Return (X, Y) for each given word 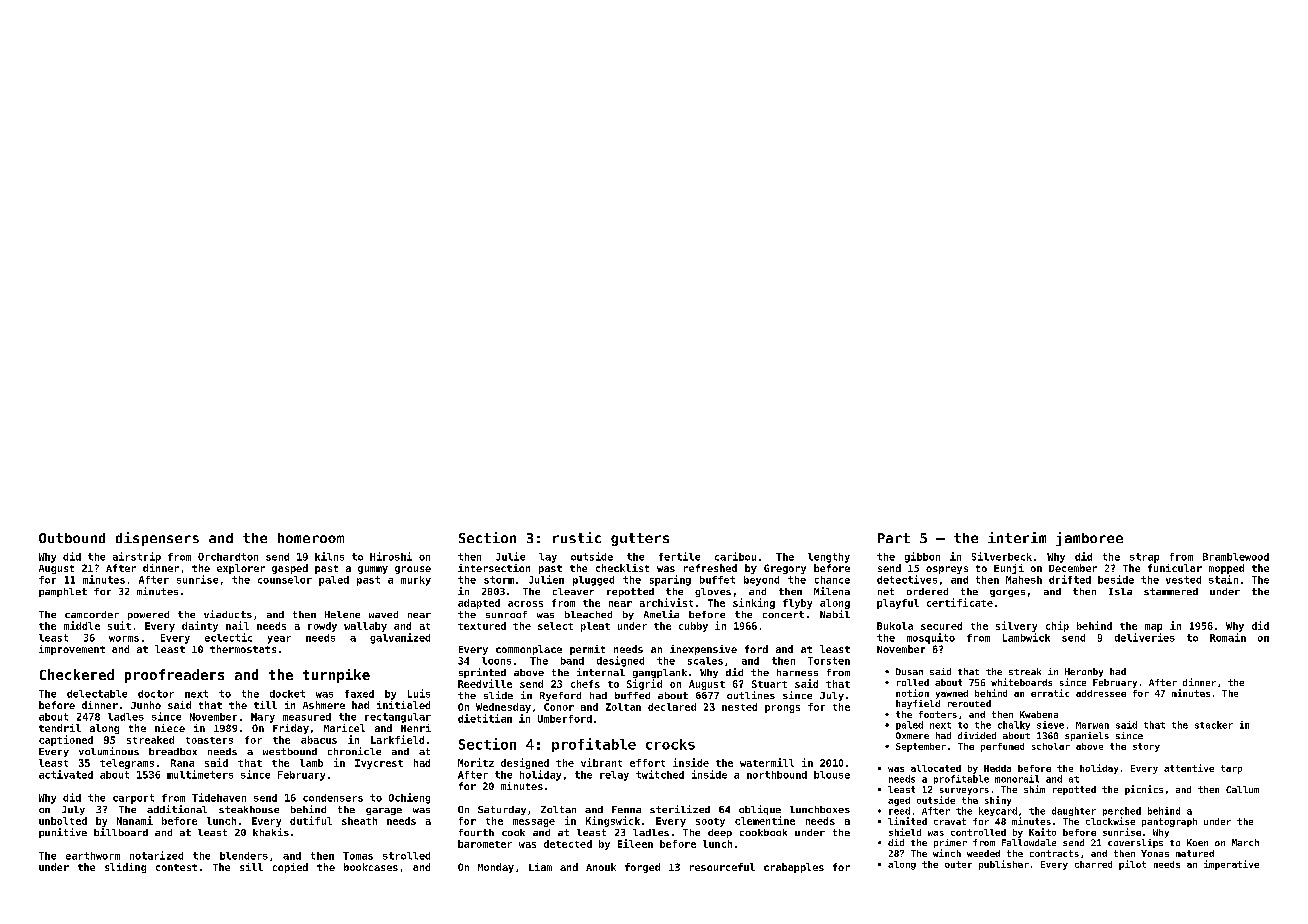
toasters (209, 740)
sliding (125, 868)
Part (894, 538)
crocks (670, 744)
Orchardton (228, 557)
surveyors (964, 791)
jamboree (1089, 539)
